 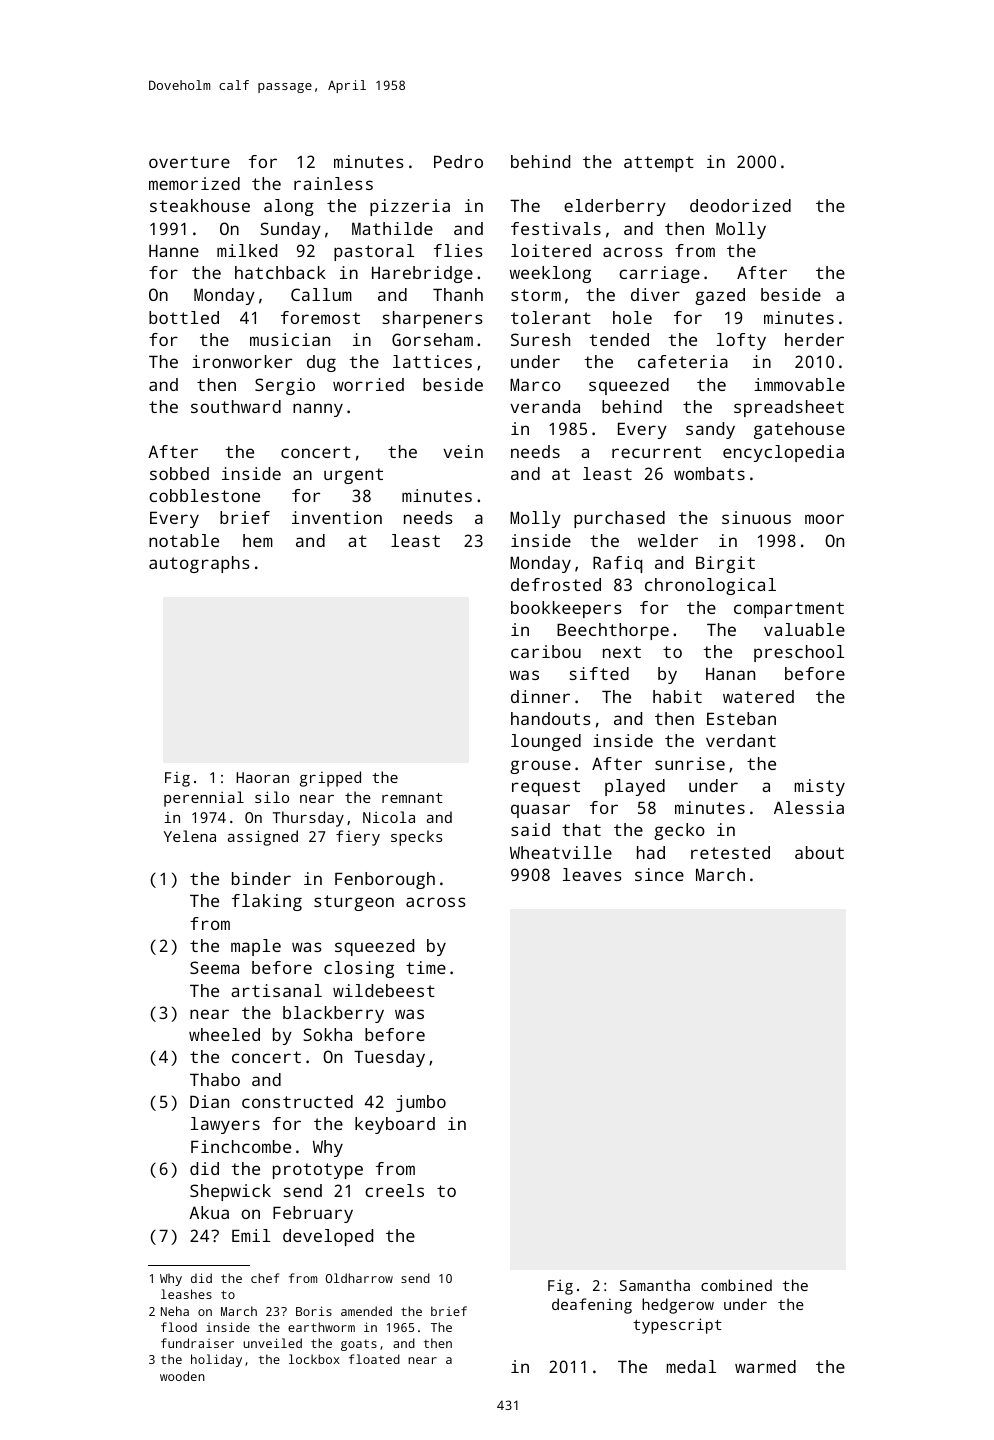 I want to click on moor, so click(x=824, y=519).
